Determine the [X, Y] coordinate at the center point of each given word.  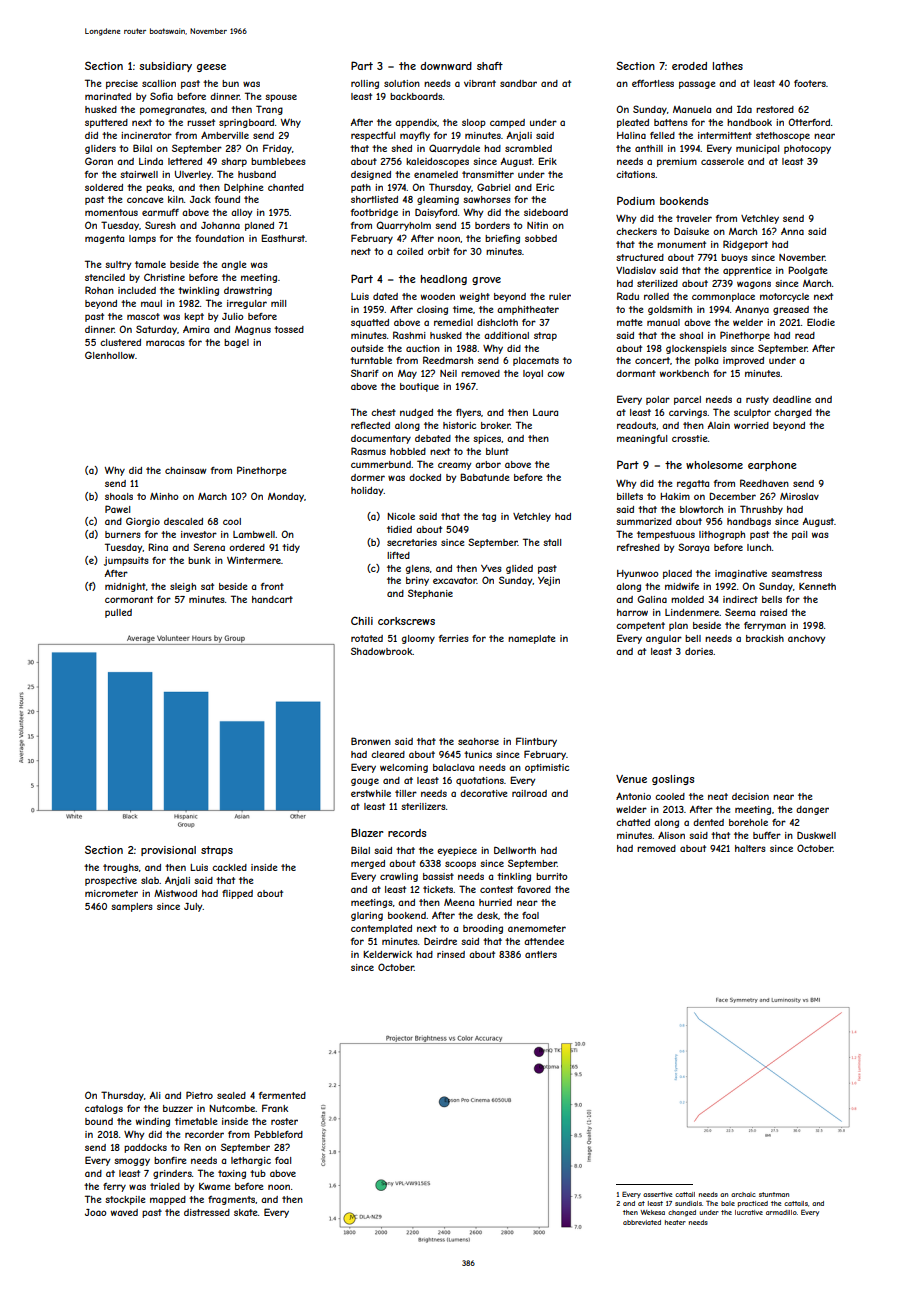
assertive [657, 1194]
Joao [96, 1212]
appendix [416, 123]
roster [284, 1121]
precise [122, 84]
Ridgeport [745, 245]
